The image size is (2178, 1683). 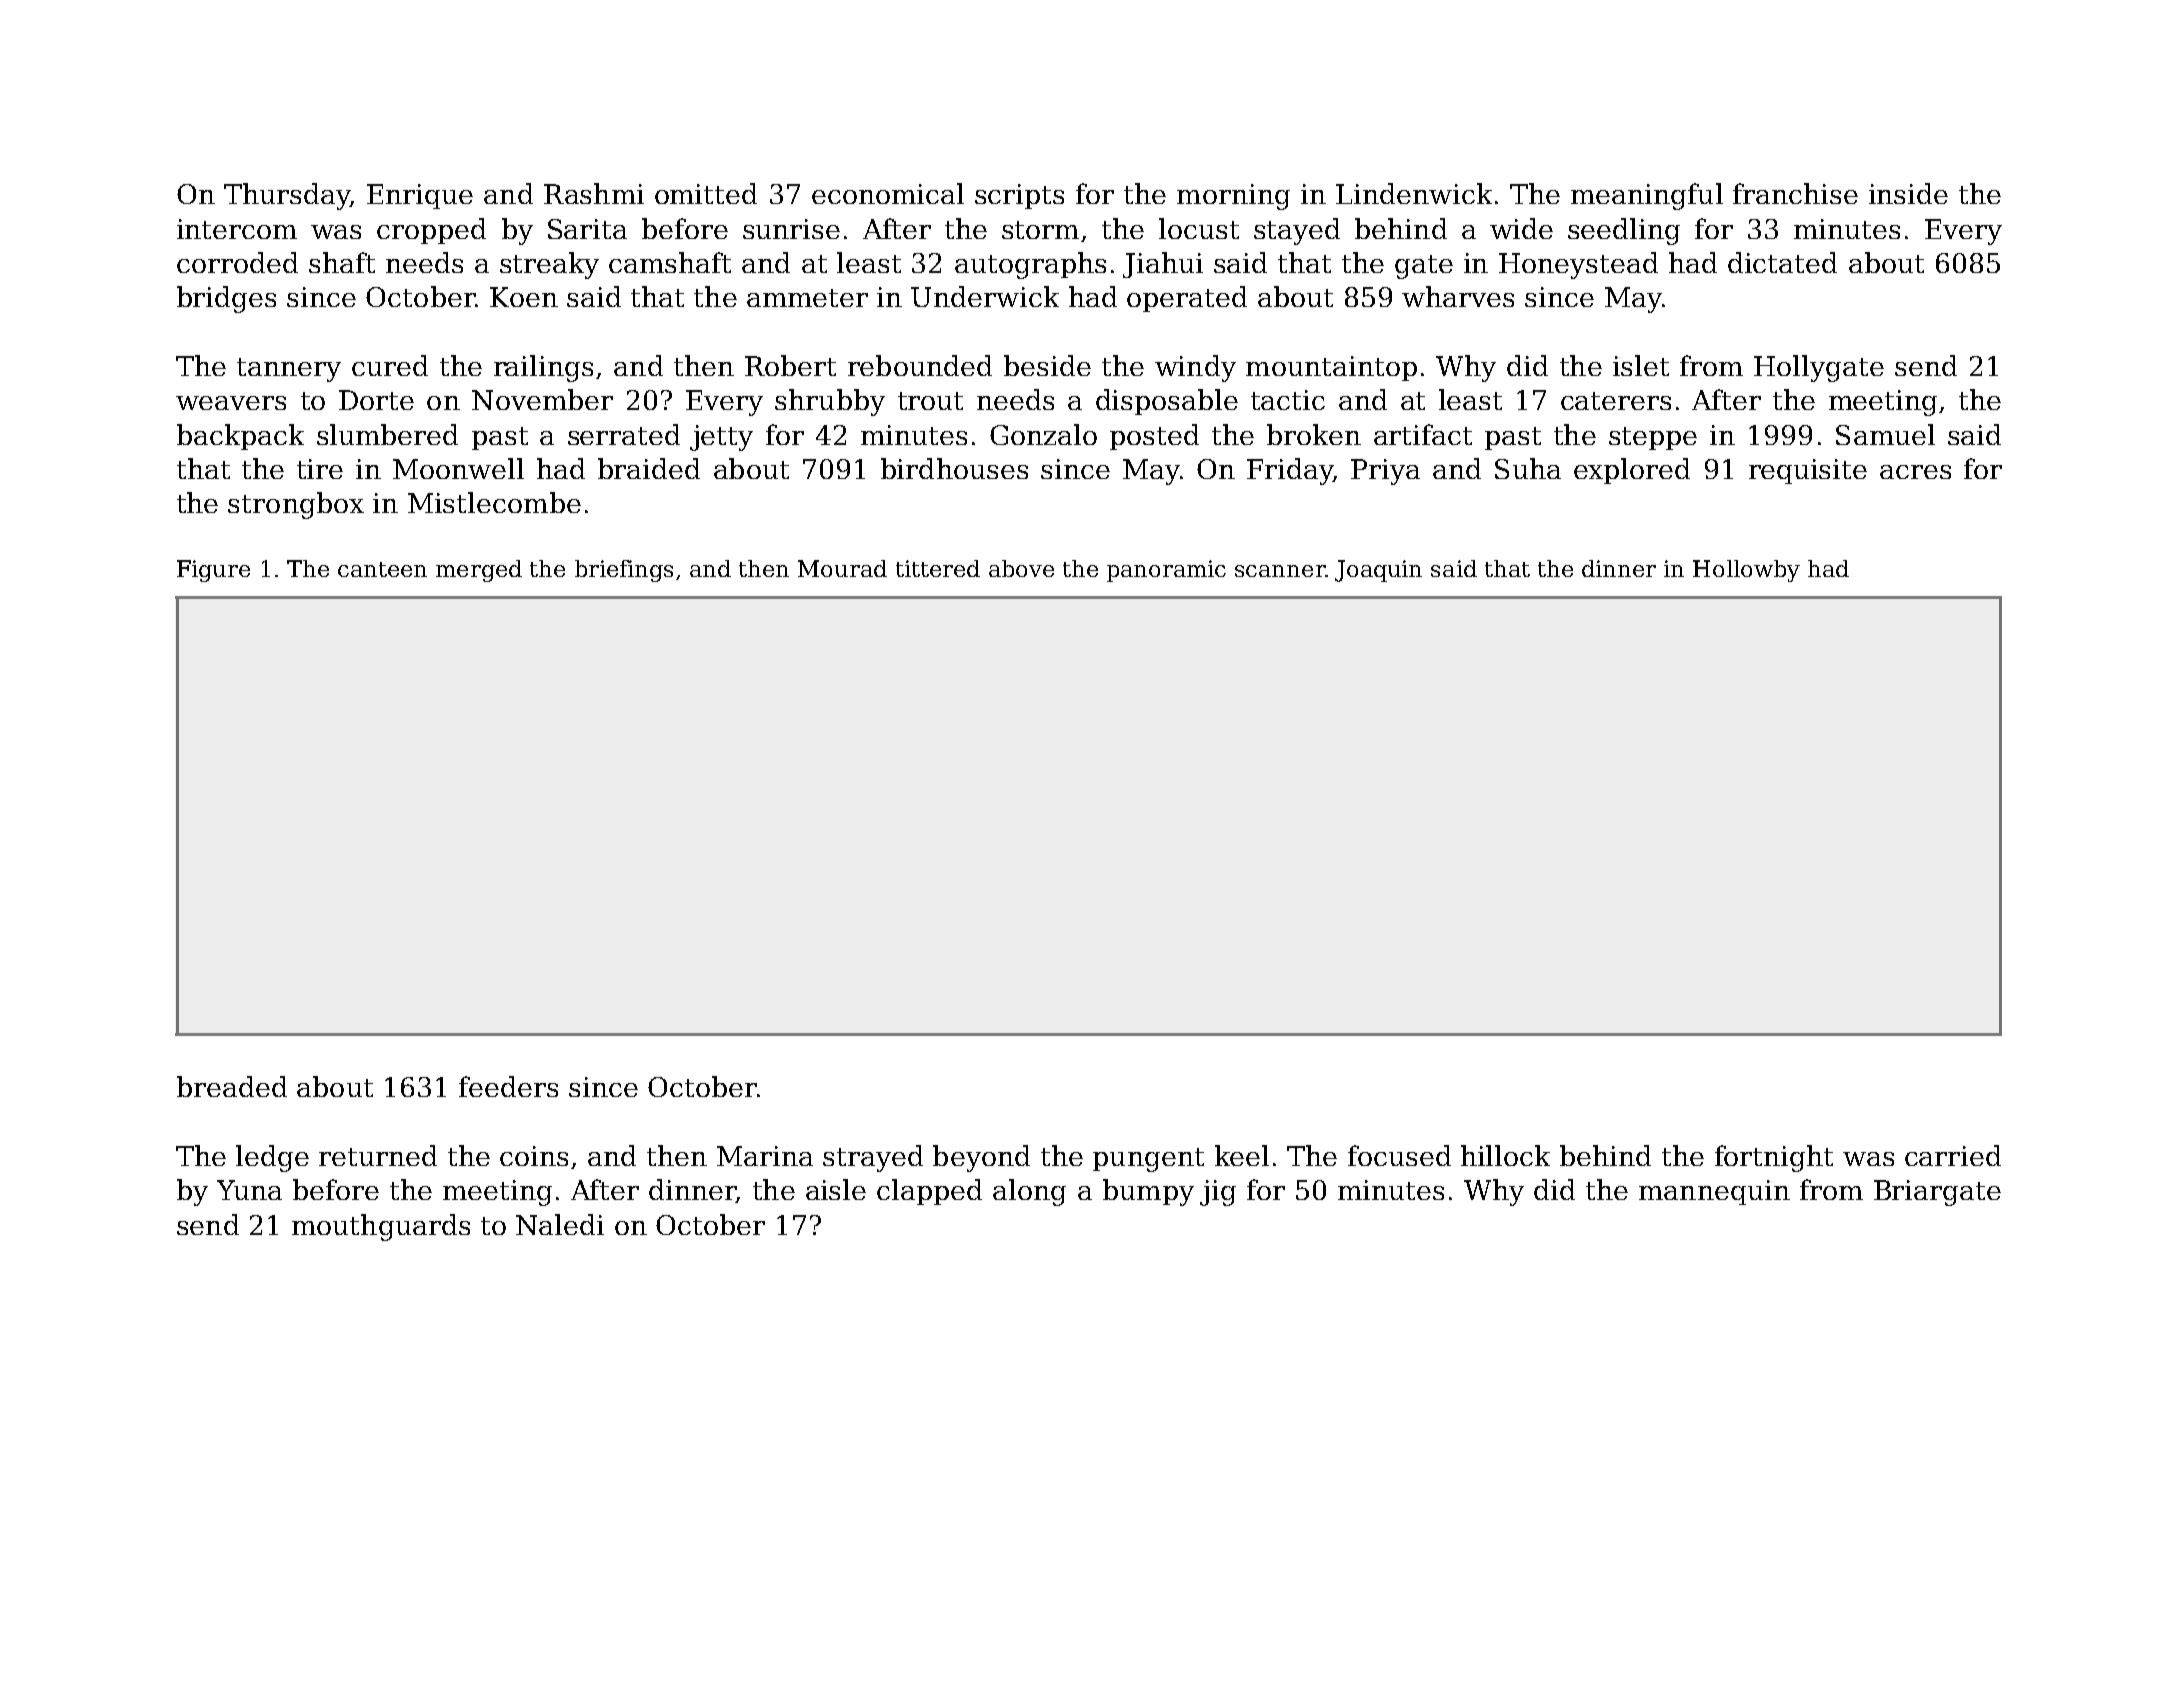 I want to click on Hollowby, so click(x=1746, y=571).
